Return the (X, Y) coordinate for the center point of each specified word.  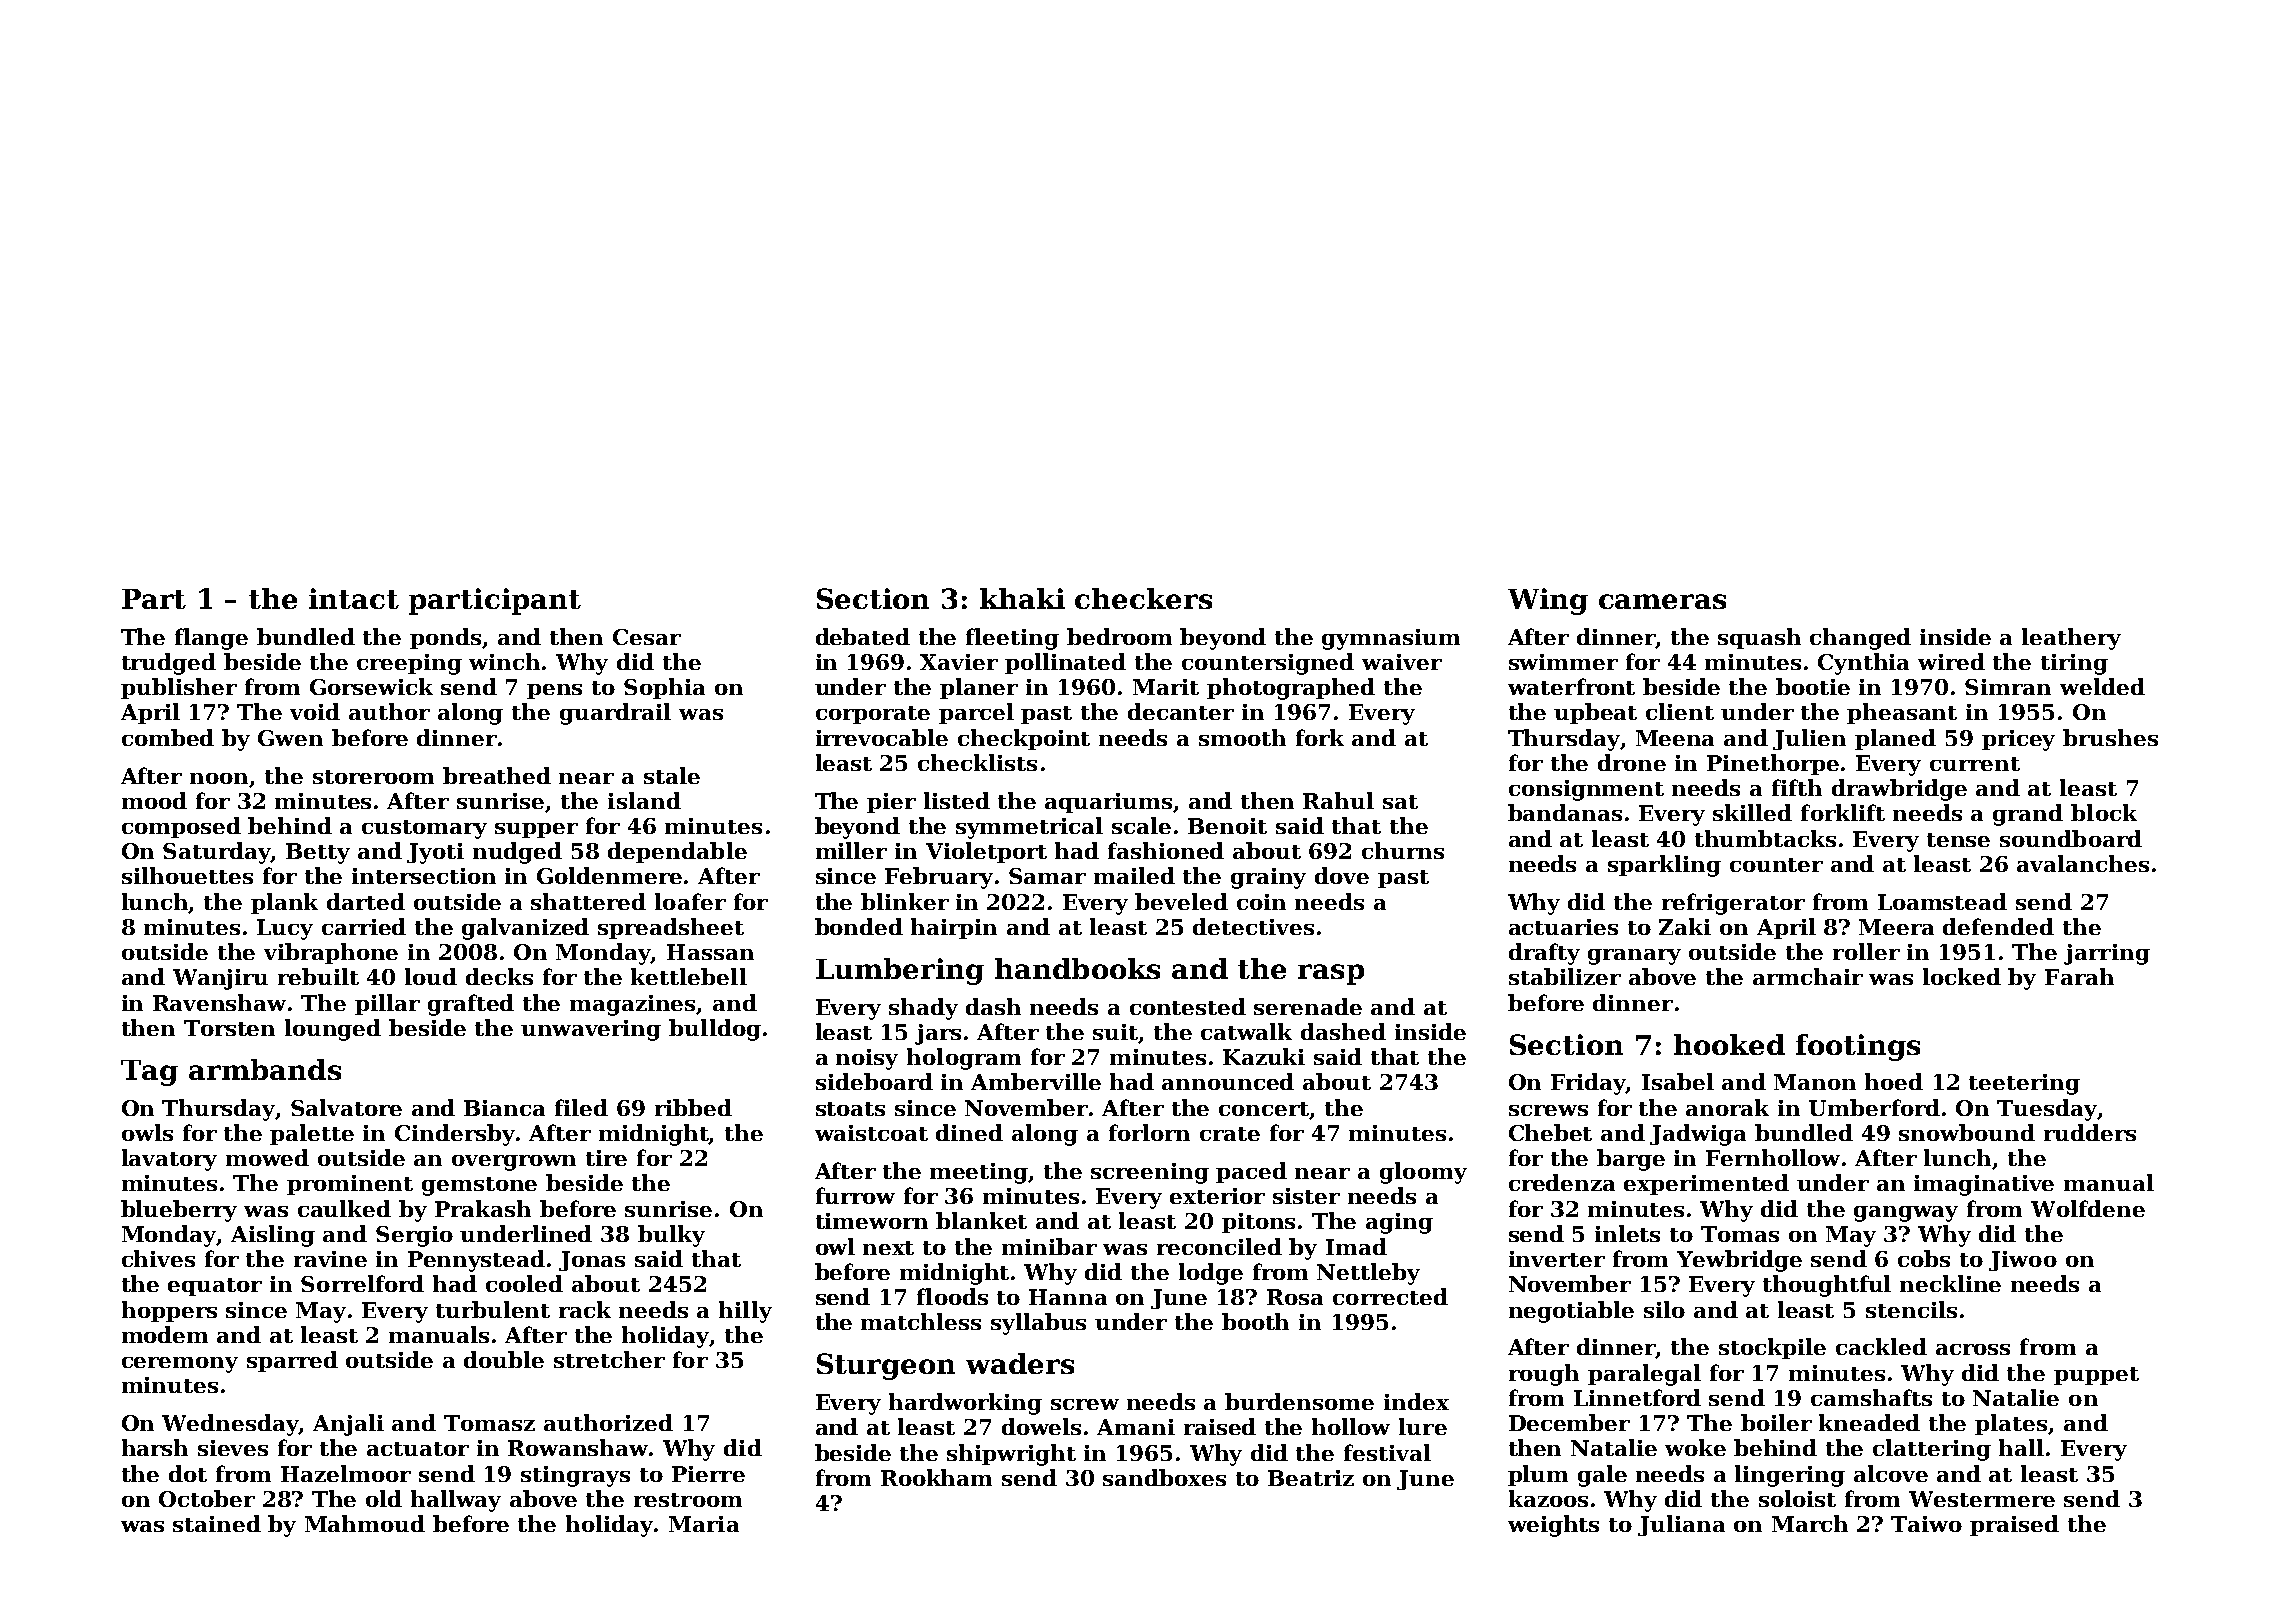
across (1973, 1349)
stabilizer (1565, 976)
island (644, 800)
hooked (1729, 1044)
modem (165, 1334)
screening (1150, 1173)
